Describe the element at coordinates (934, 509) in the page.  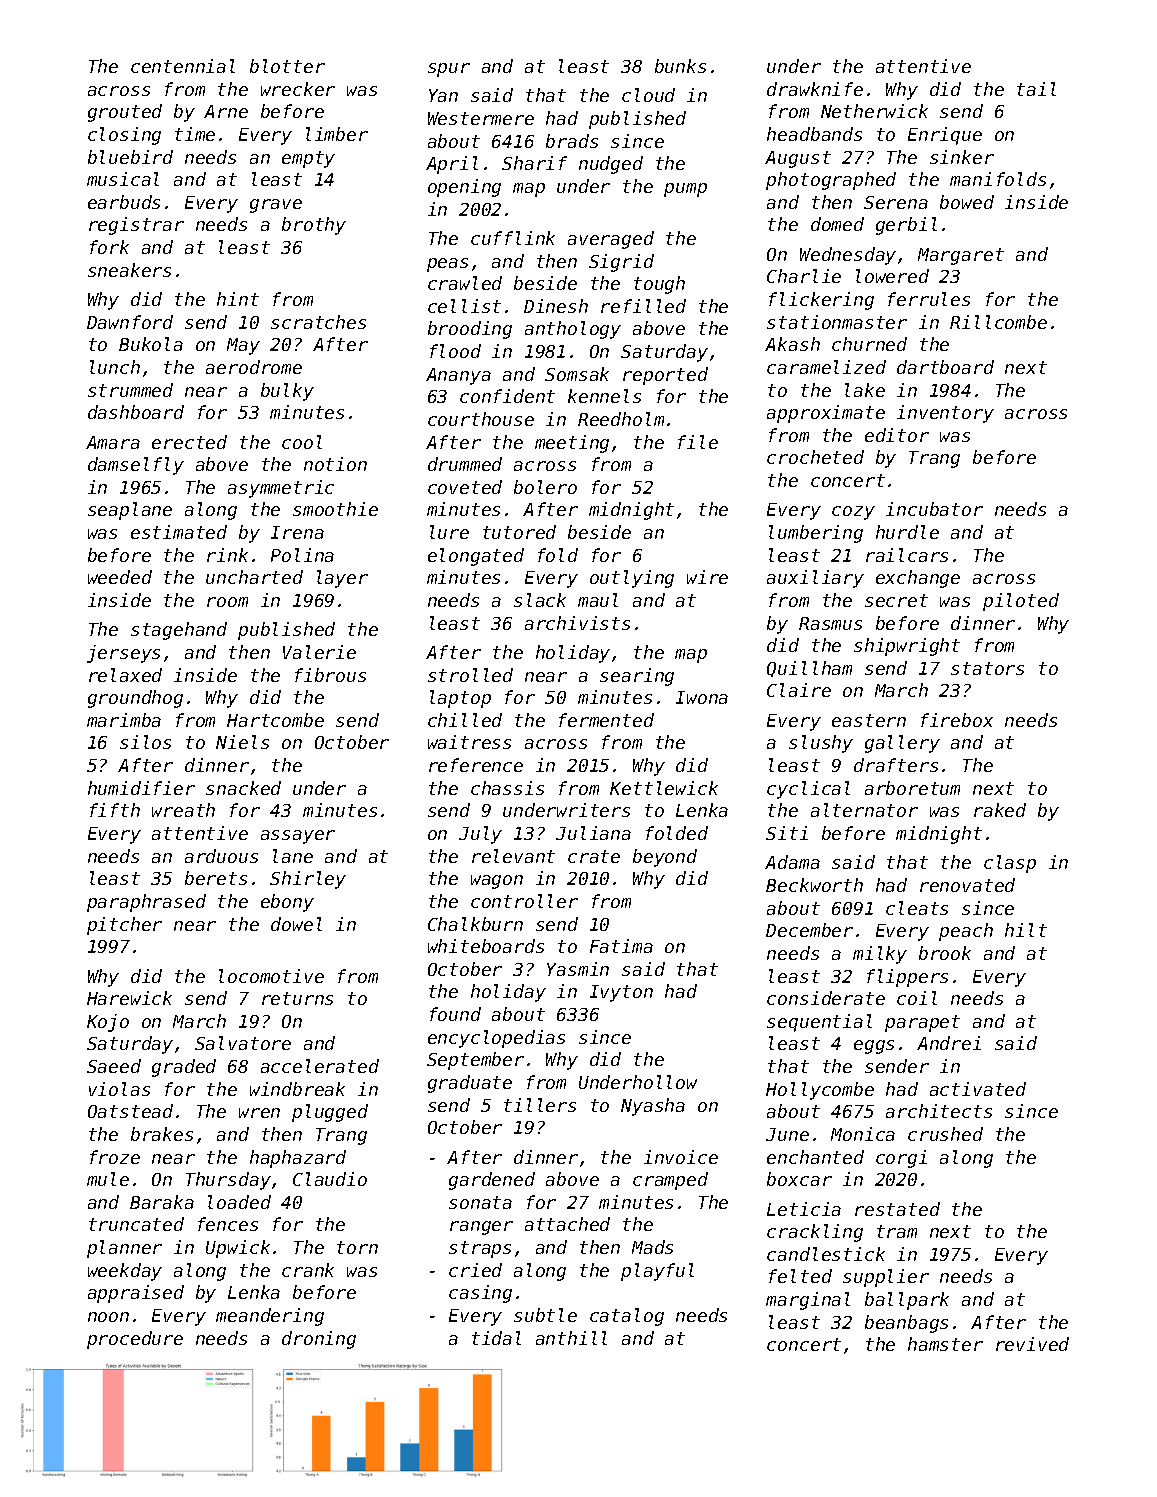
I see `incubator` at that location.
